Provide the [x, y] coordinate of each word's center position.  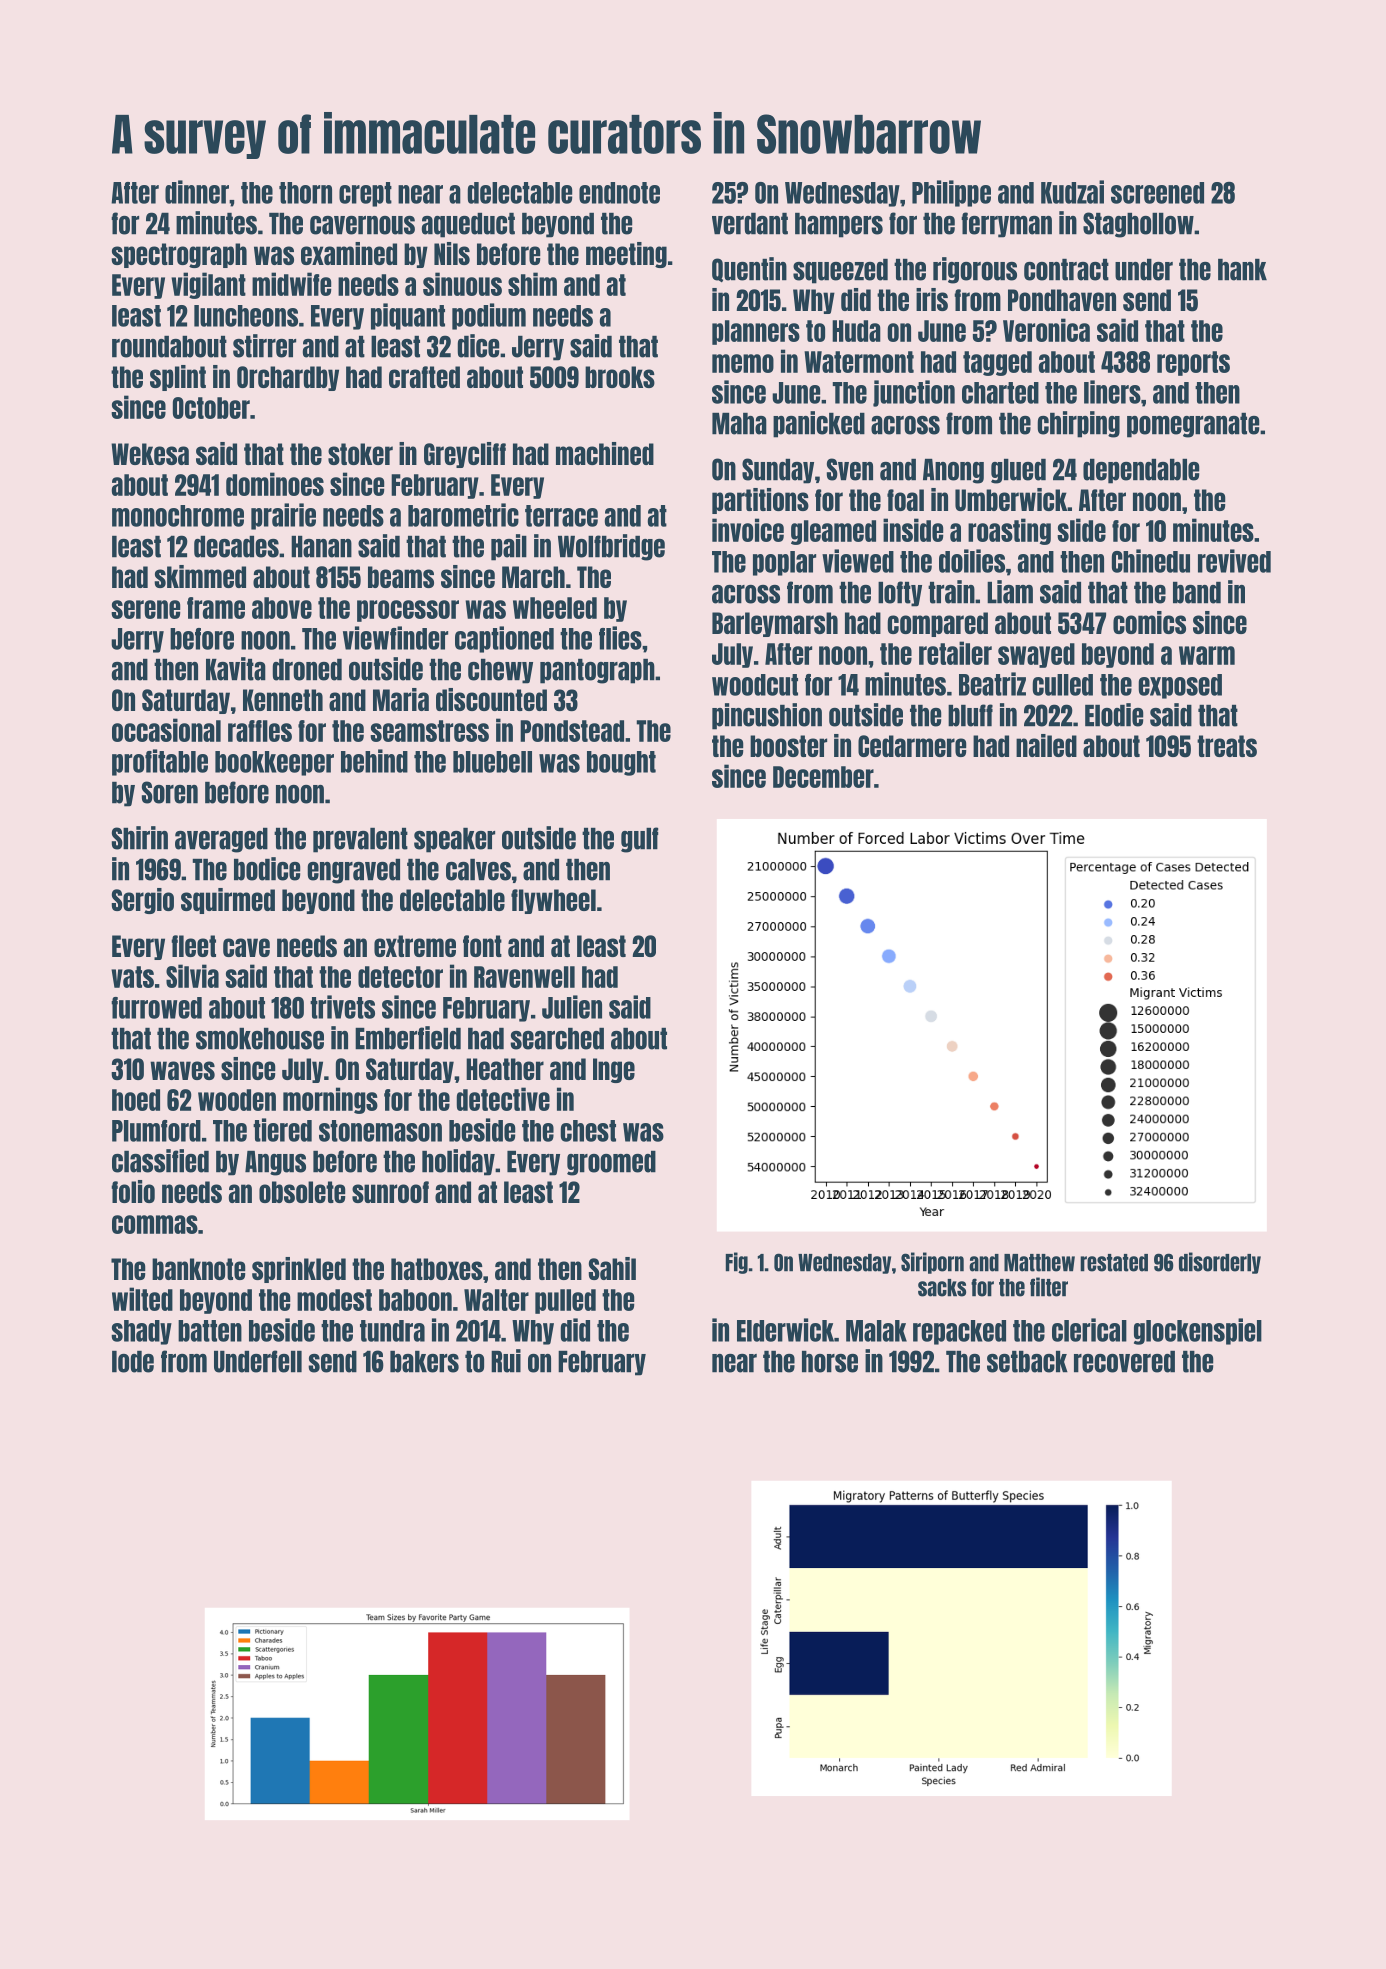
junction [914, 393]
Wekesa [150, 454]
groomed [611, 1163]
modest [334, 1300]
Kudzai [1072, 192]
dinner [197, 192]
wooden [237, 1100]
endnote [619, 193]
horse [830, 1362]
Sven [850, 469]
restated [1114, 1263]
